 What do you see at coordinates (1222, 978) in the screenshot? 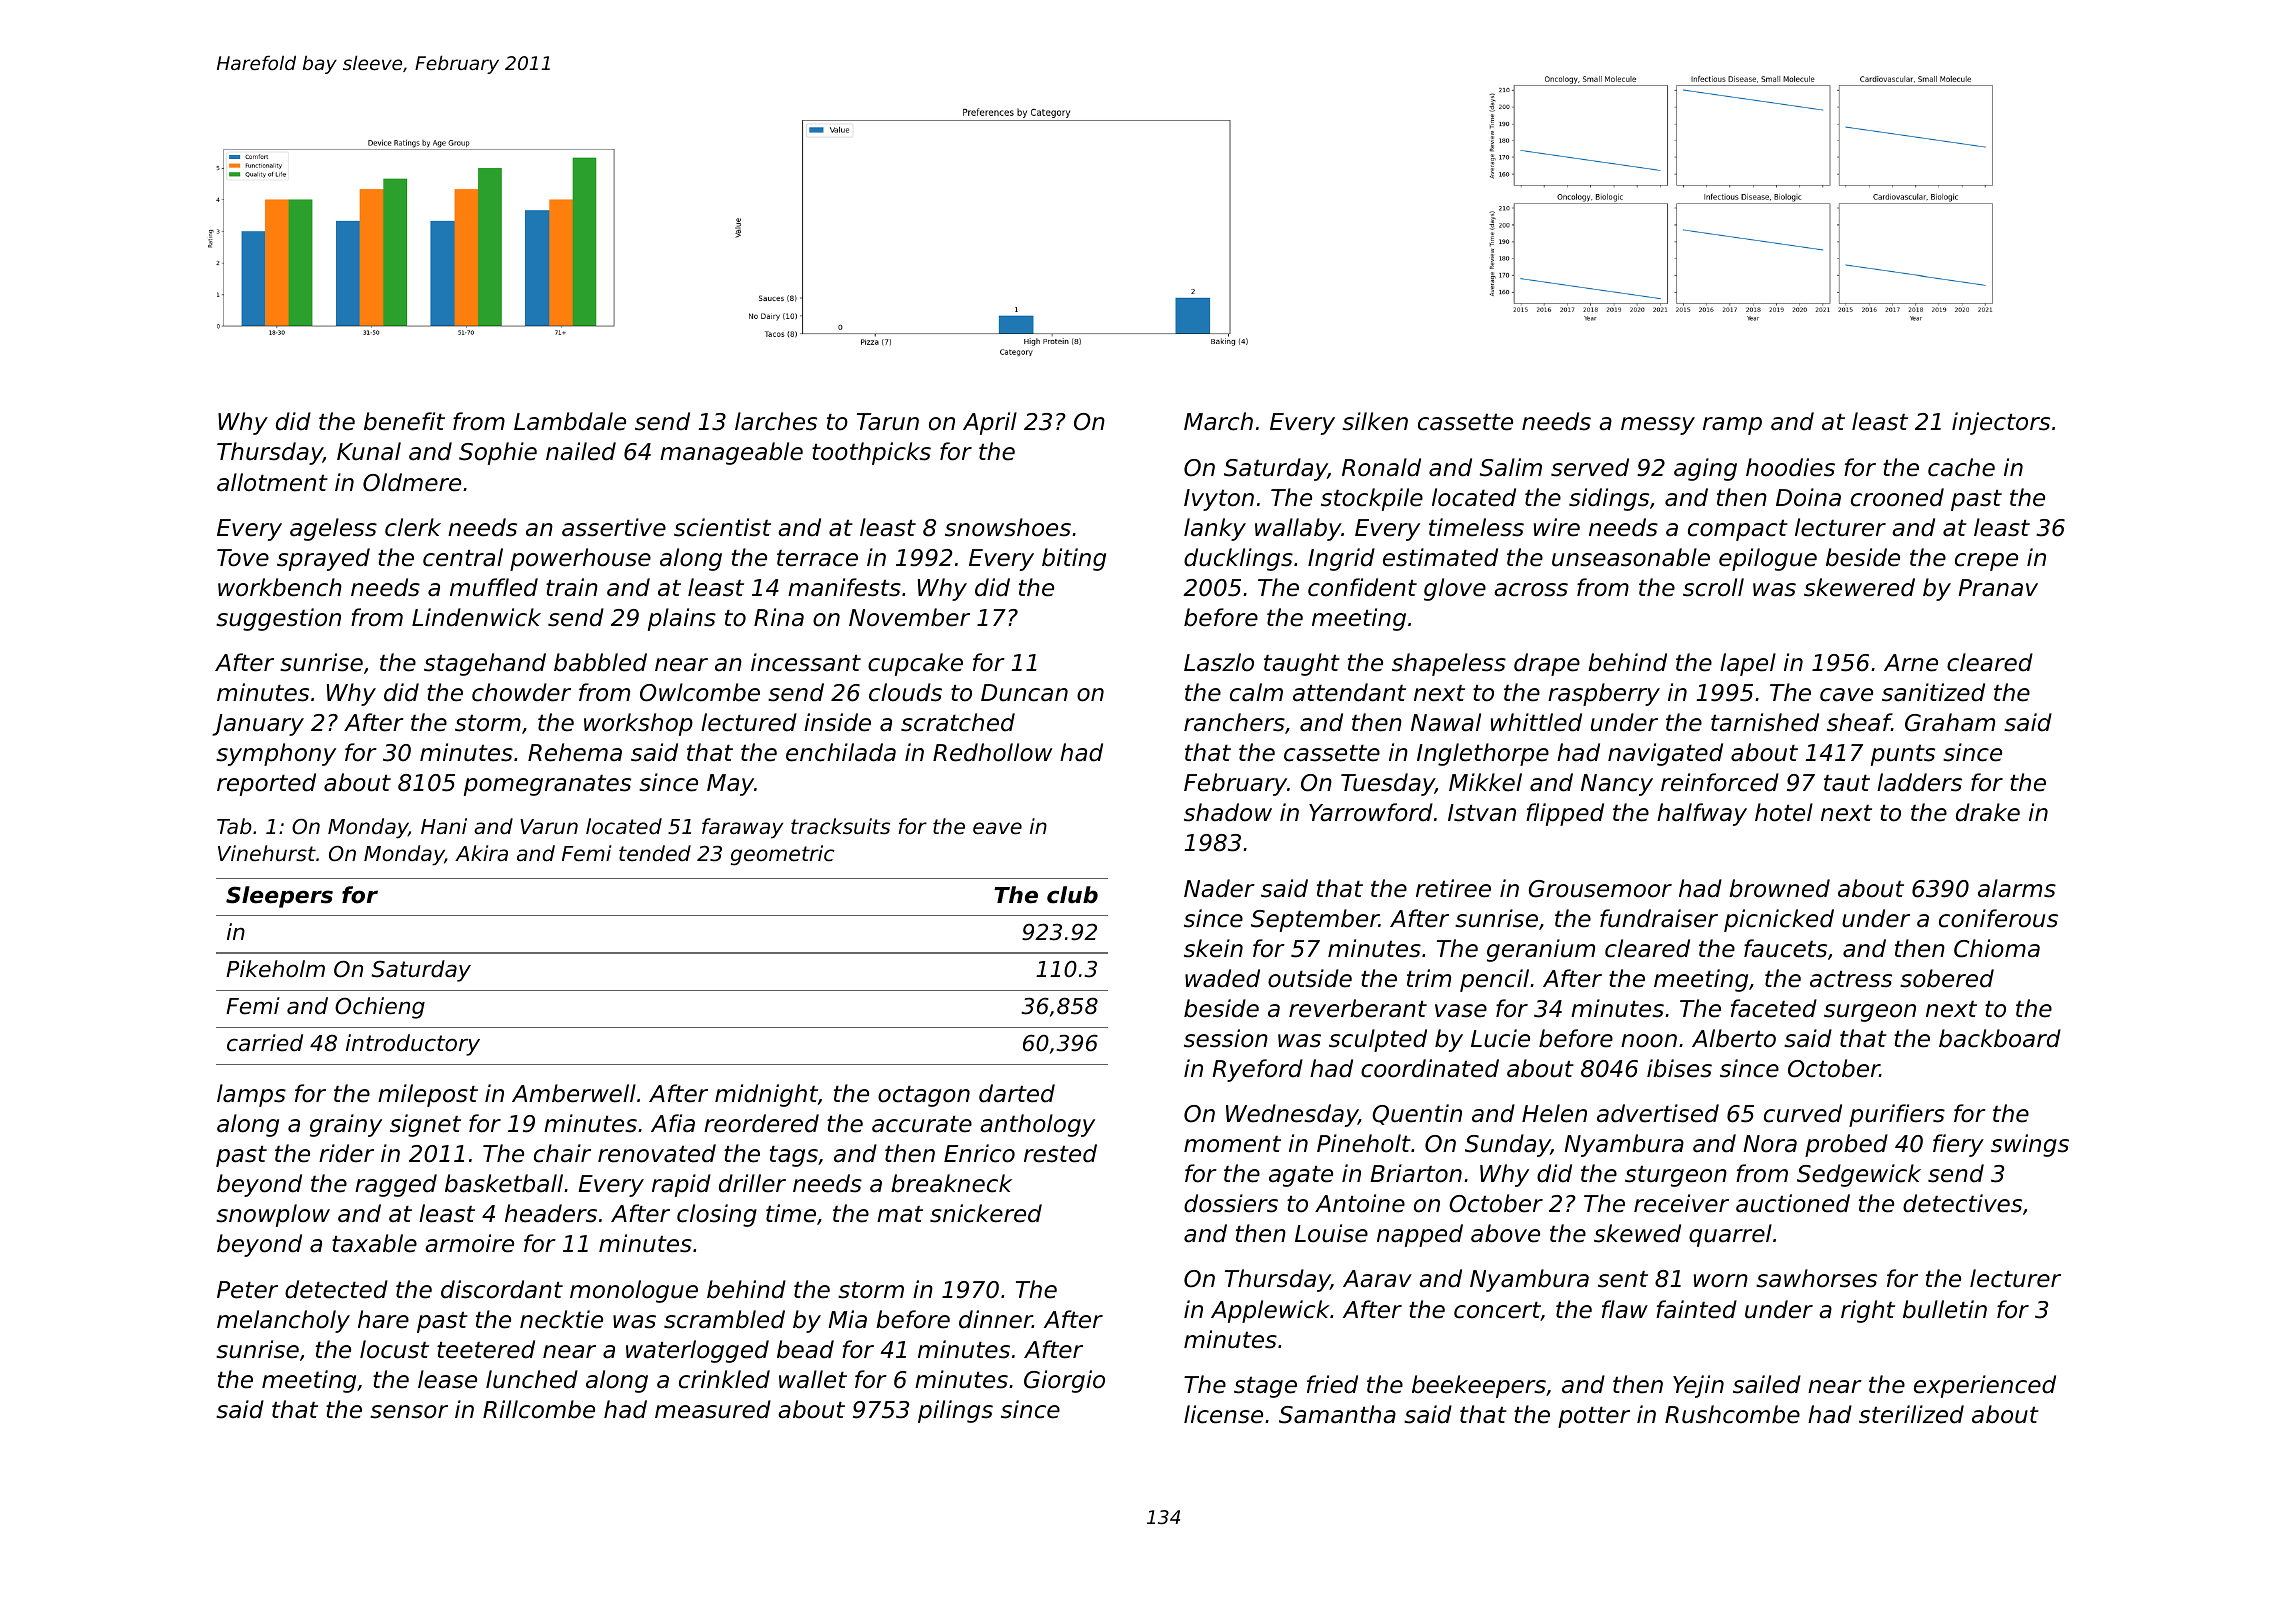
I see `waded` at bounding box center [1222, 978].
